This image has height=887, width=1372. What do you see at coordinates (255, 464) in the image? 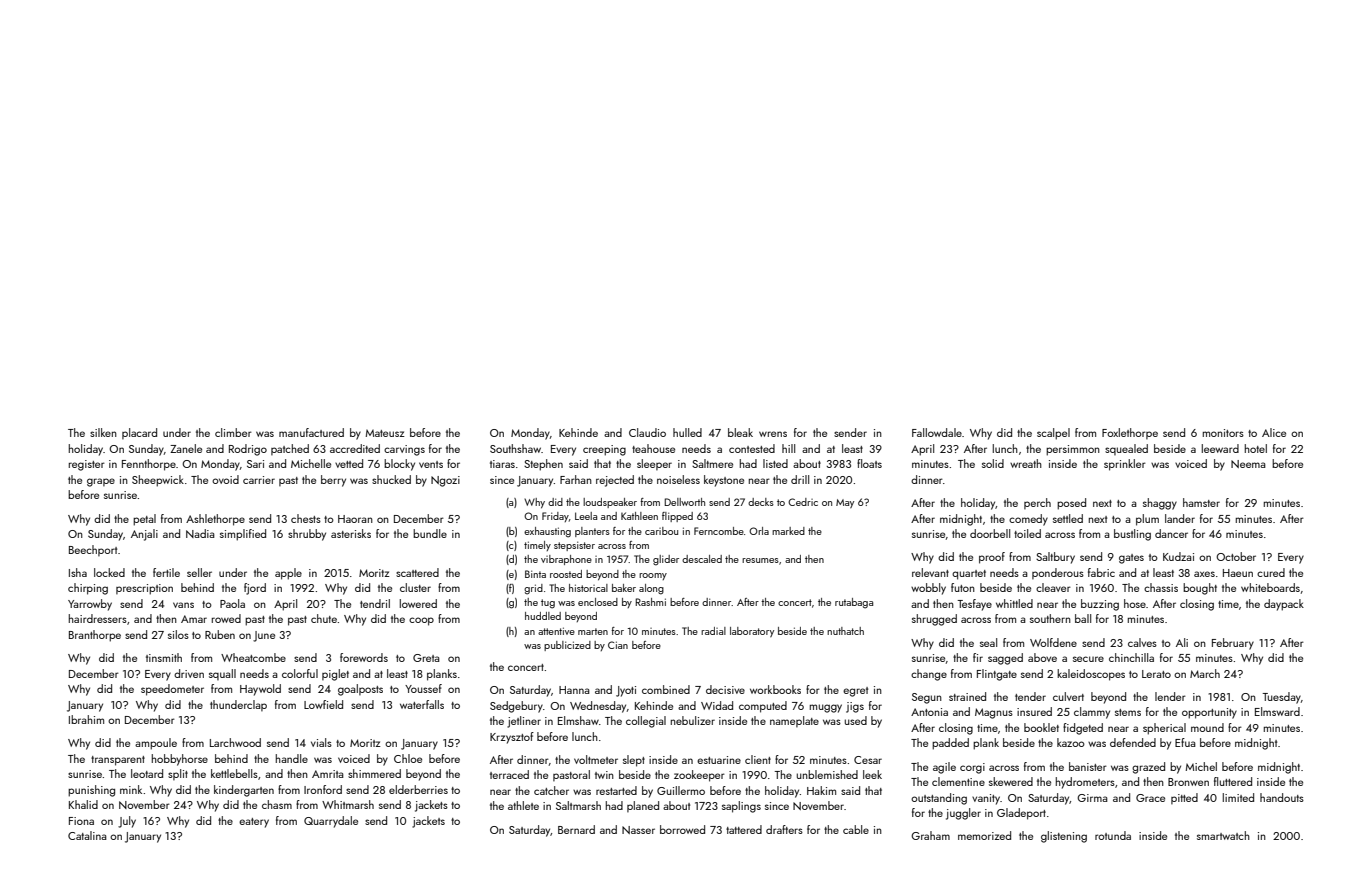
I see `Sari` at bounding box center [255, 464].
